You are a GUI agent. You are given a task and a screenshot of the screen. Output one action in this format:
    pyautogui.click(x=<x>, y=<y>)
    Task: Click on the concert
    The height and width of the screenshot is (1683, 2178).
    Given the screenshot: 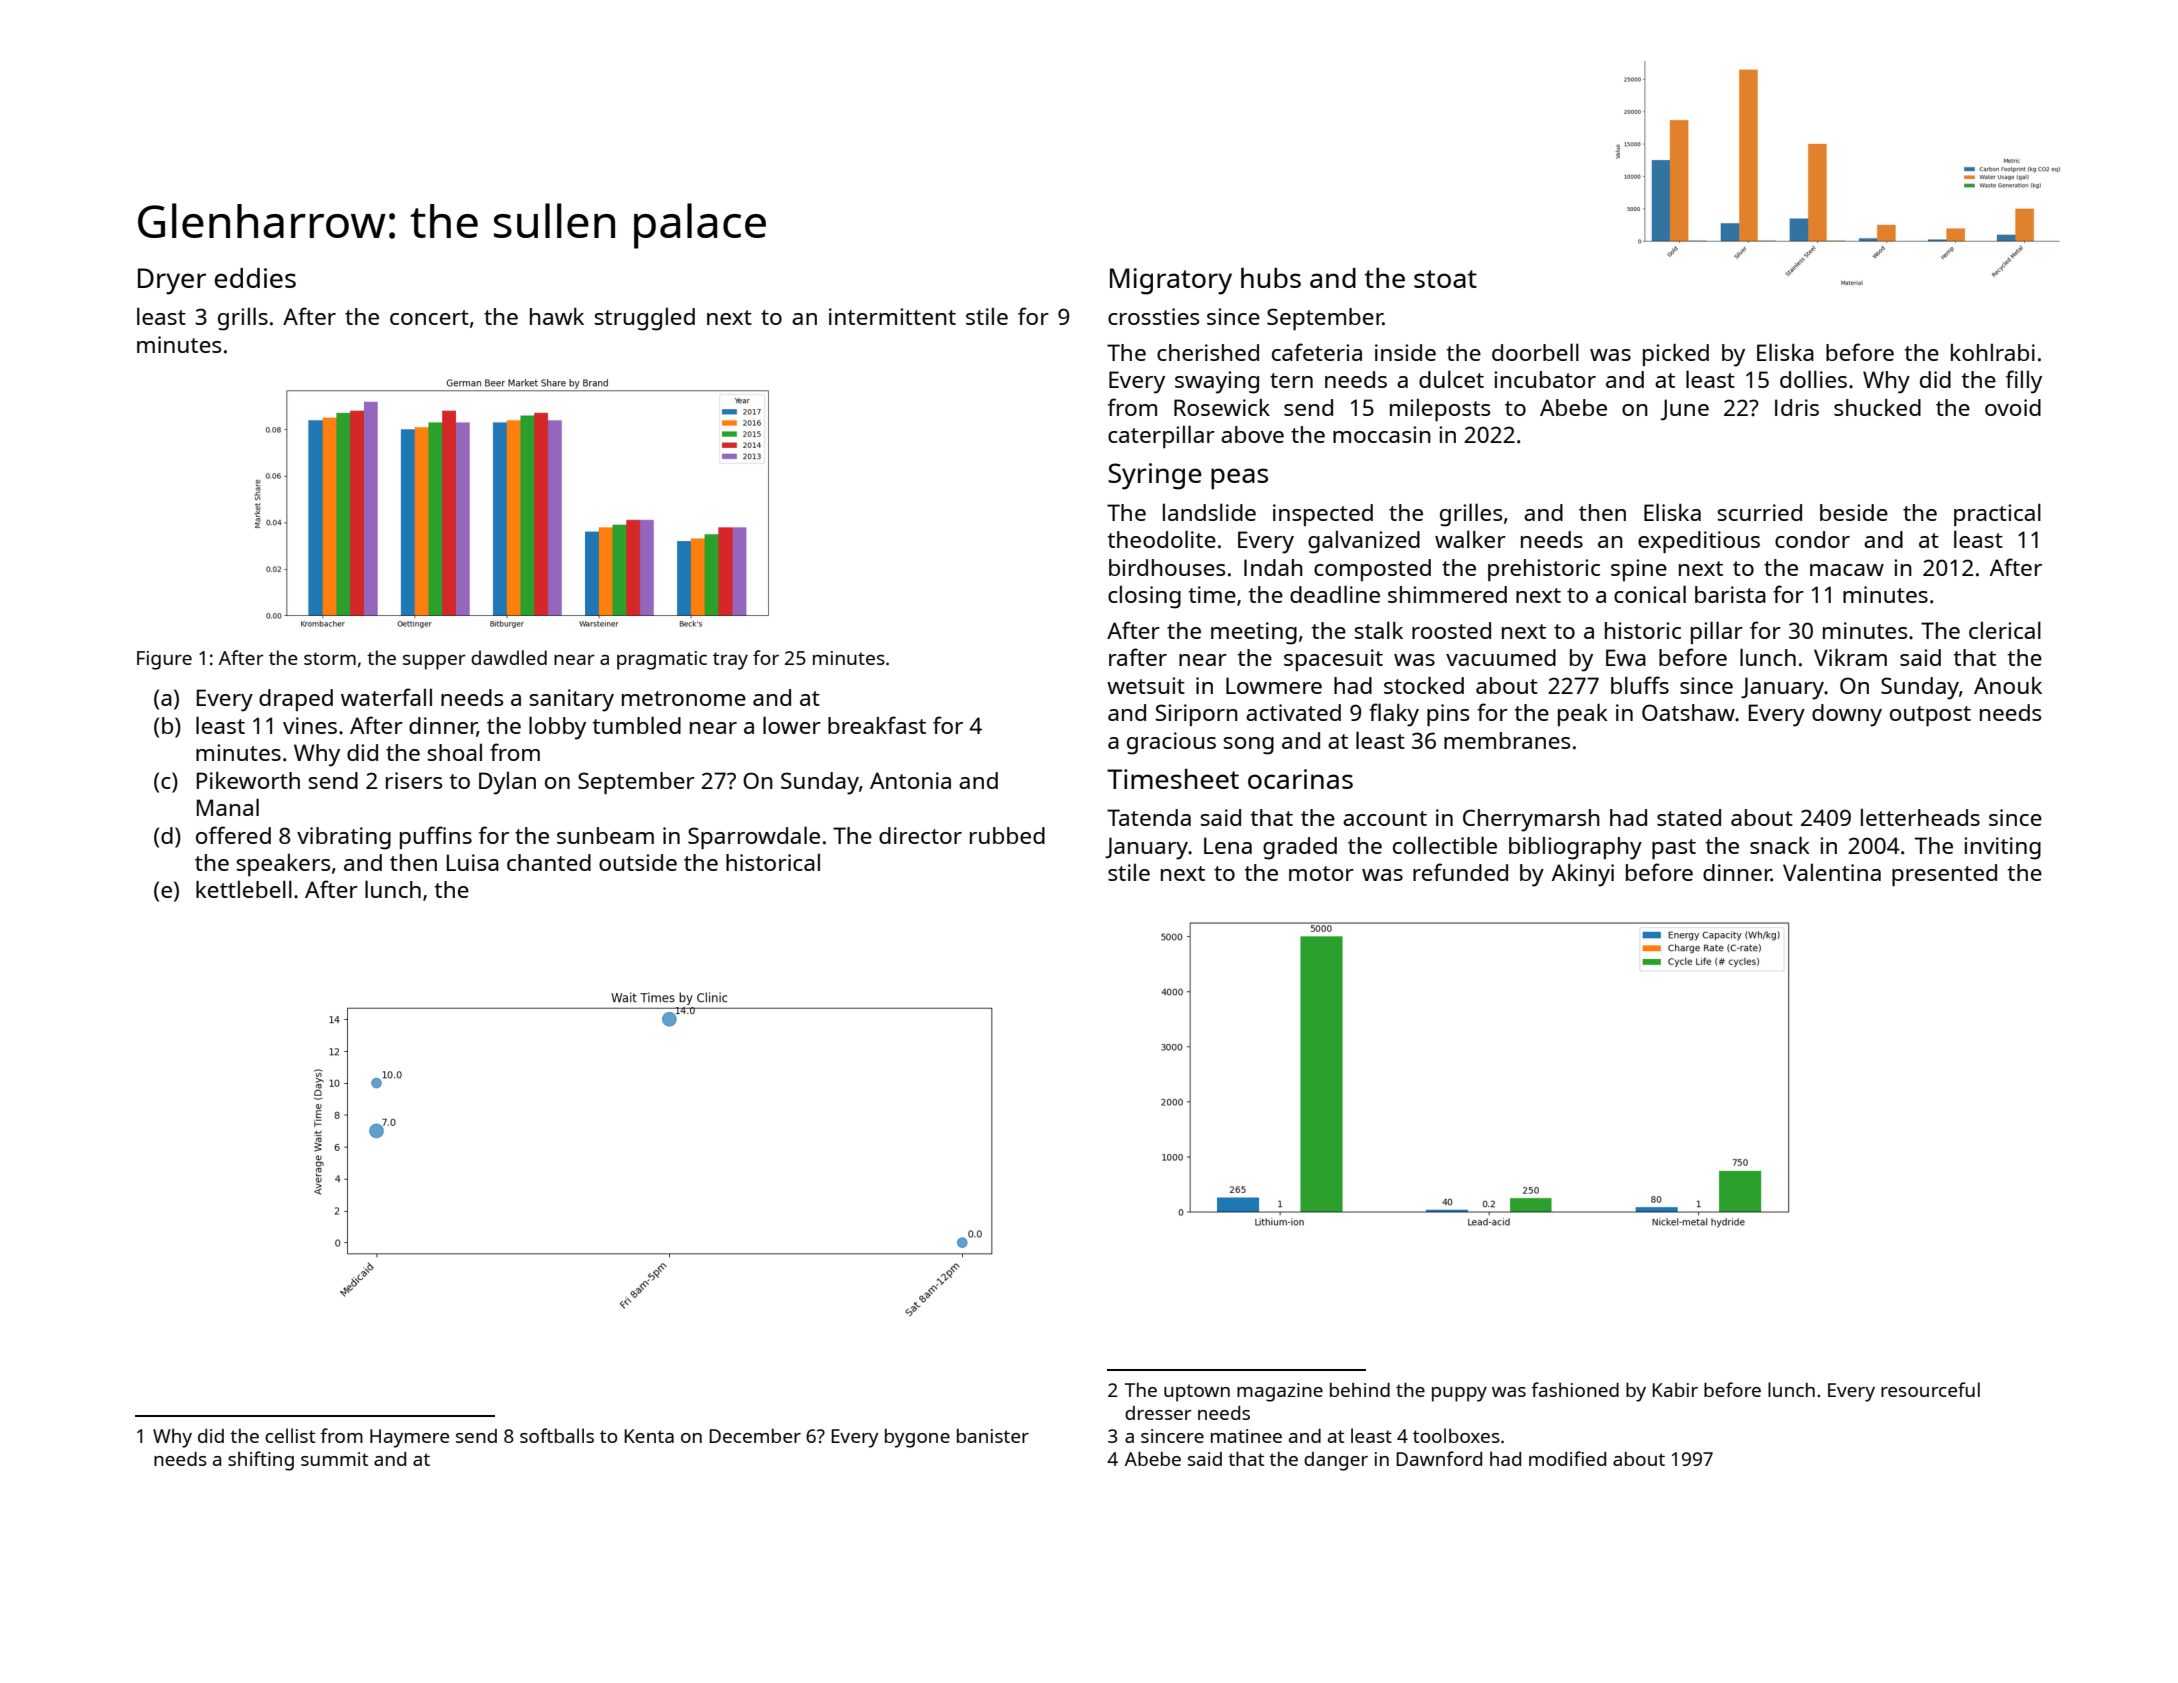 What is the action you would take?
    pyautogui.click(x=429, y=317)
